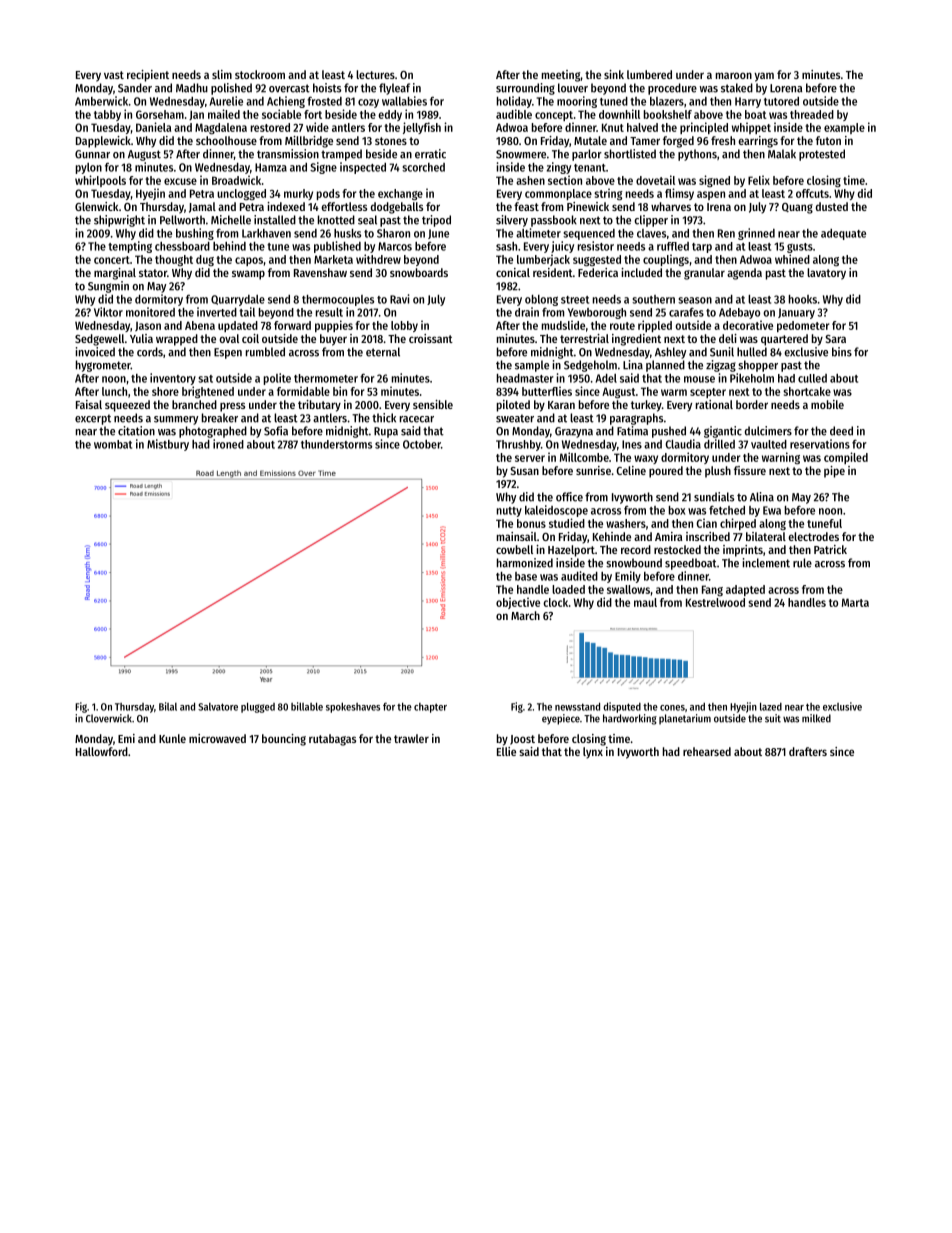 The image size is (952, 1233). I want to click on offcuts, so click(812, 193).
